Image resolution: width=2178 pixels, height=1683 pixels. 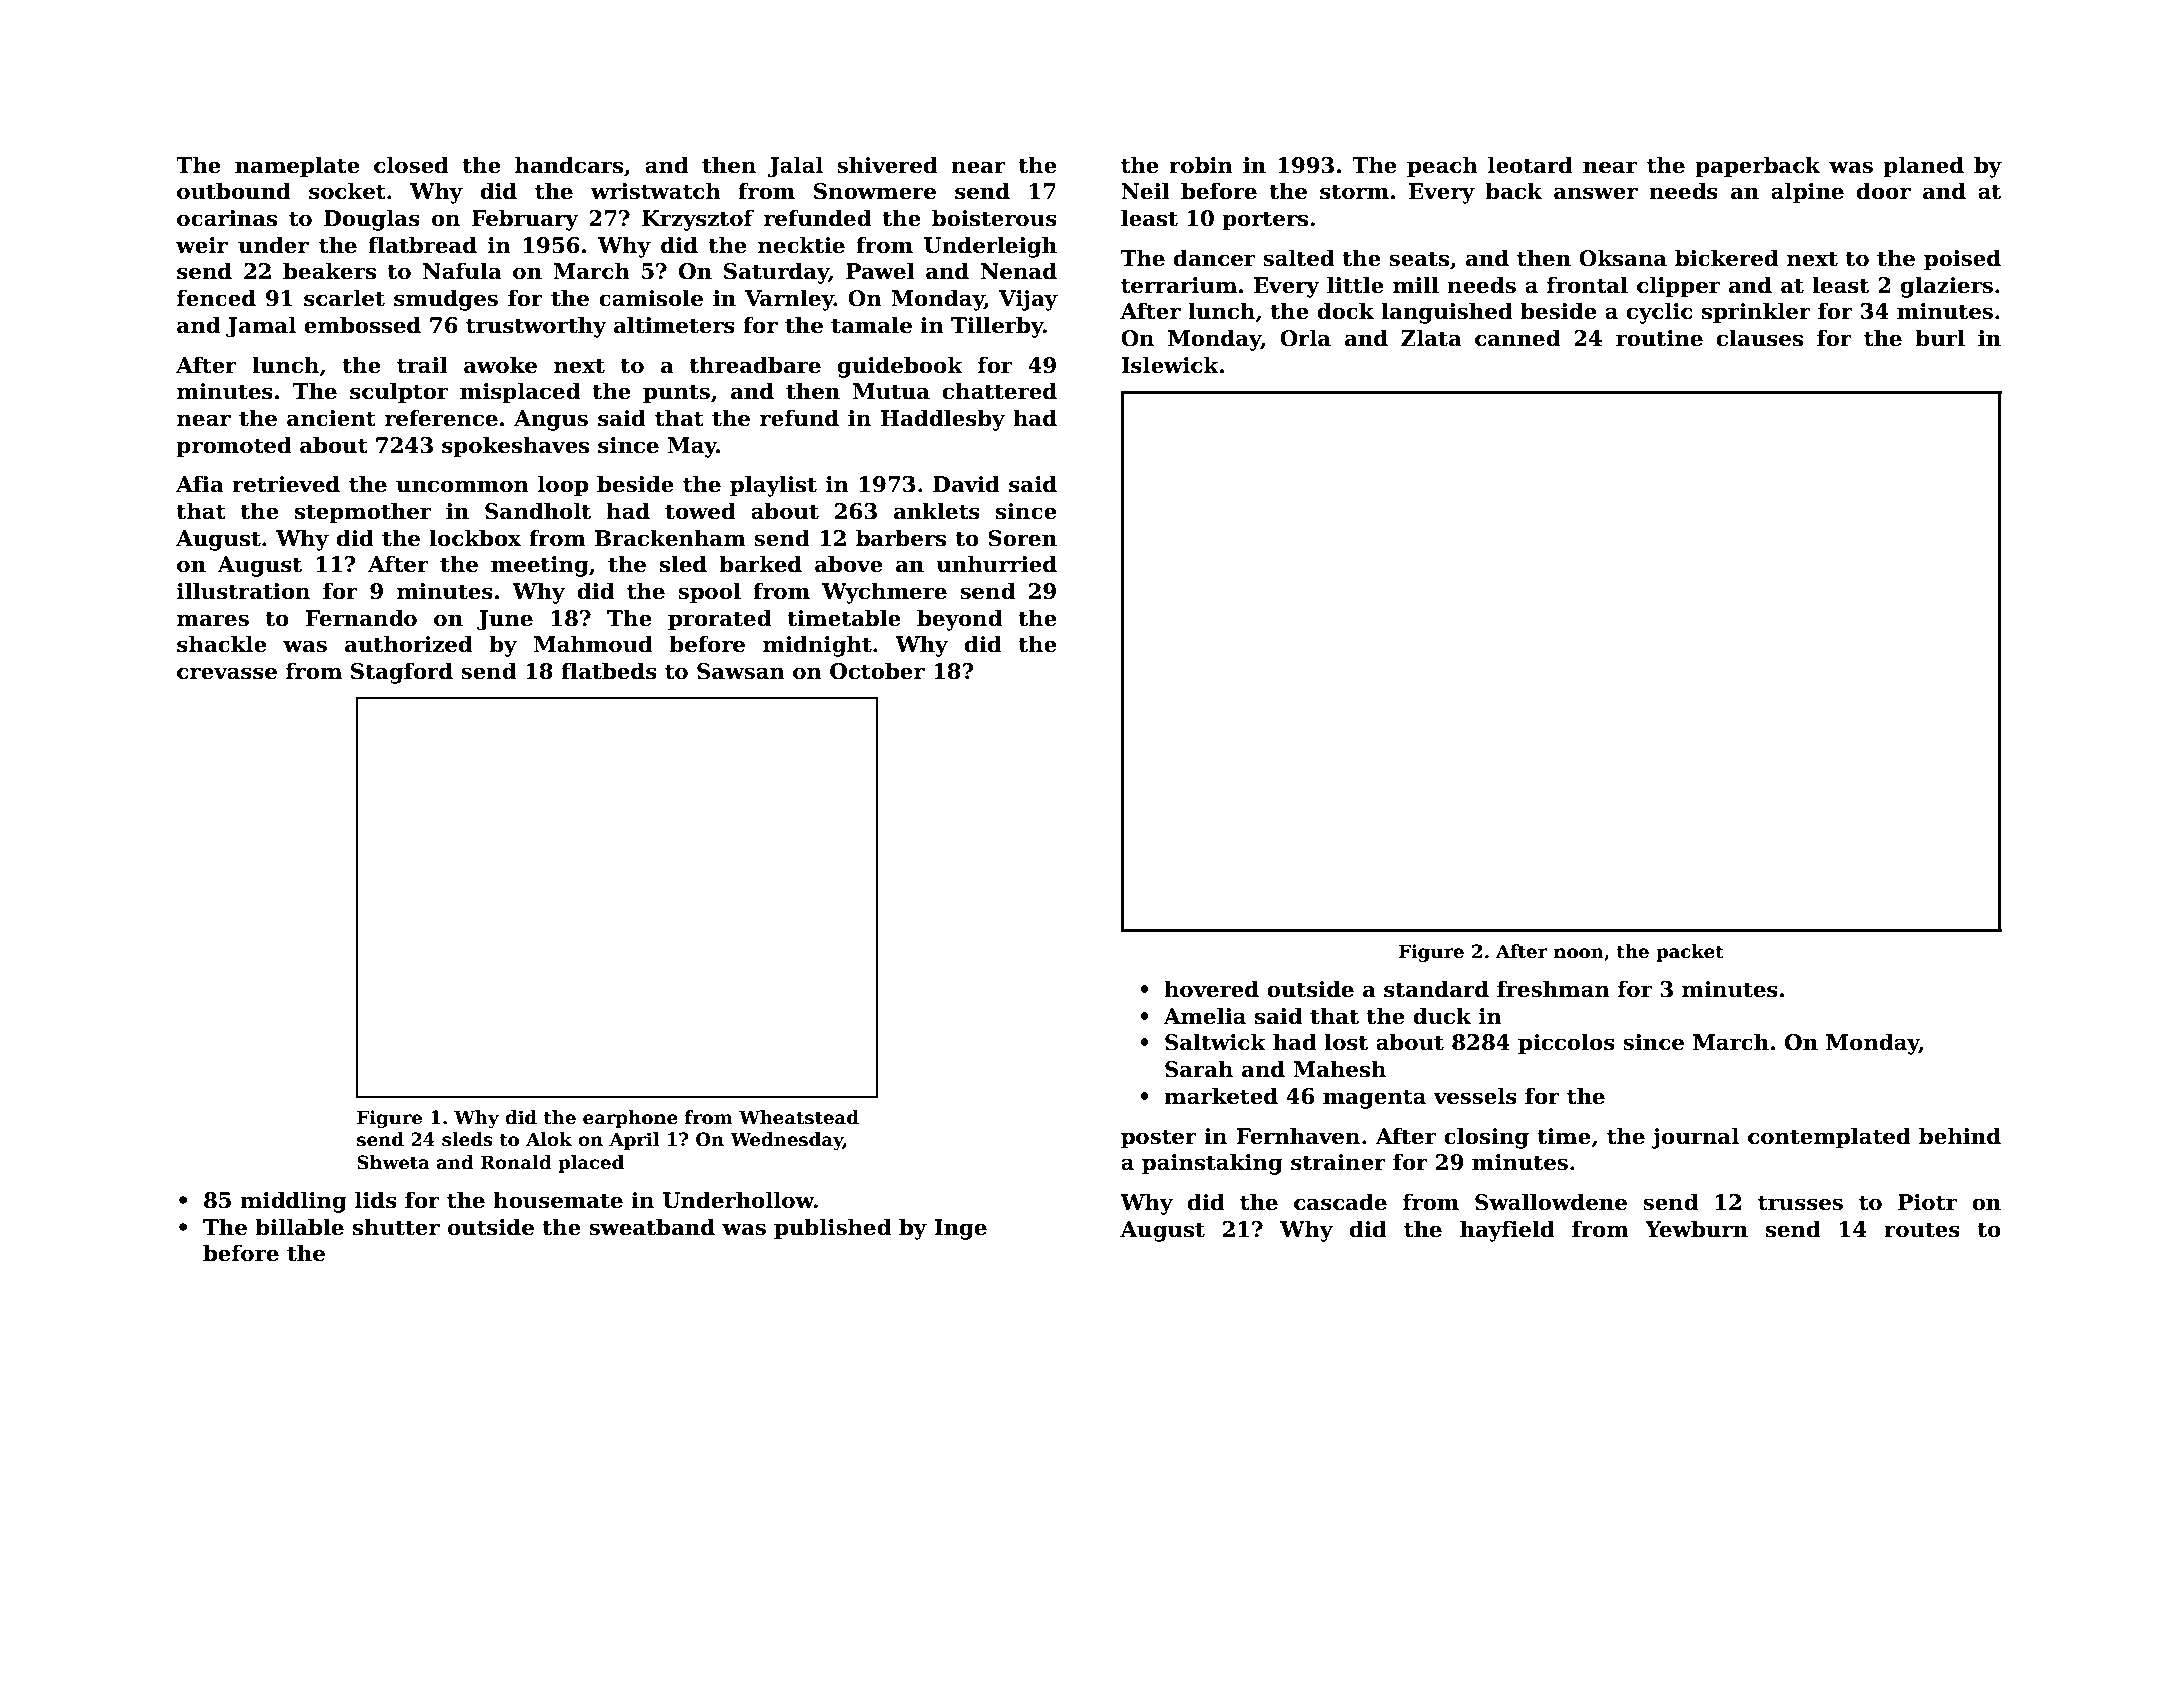 What do you see at coordinates (871, 325) in the document?
I see `tamale` at bounding box center [871, 325].
